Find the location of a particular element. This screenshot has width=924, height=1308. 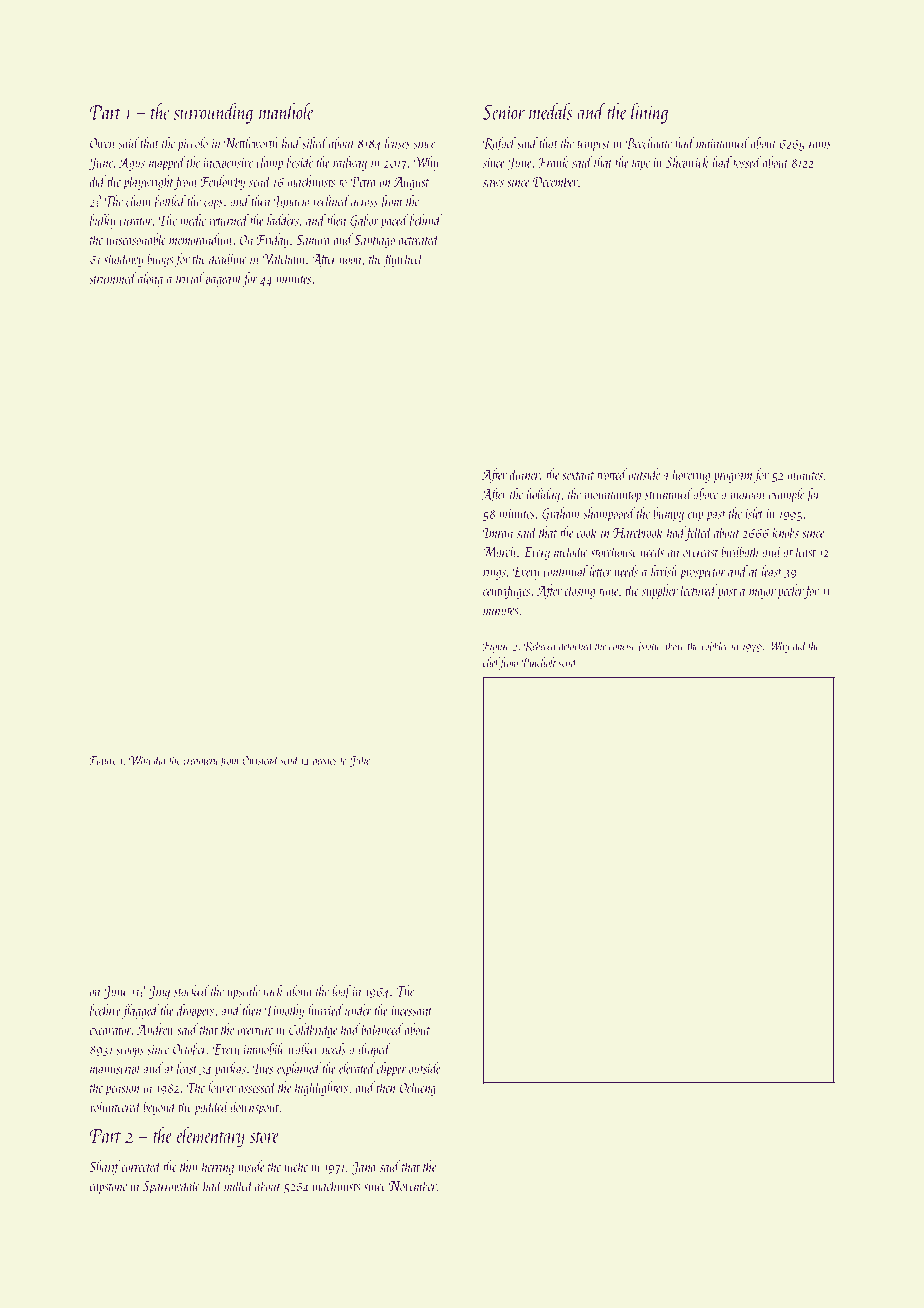

Ochieng is located at coordinates (418, 1088).
